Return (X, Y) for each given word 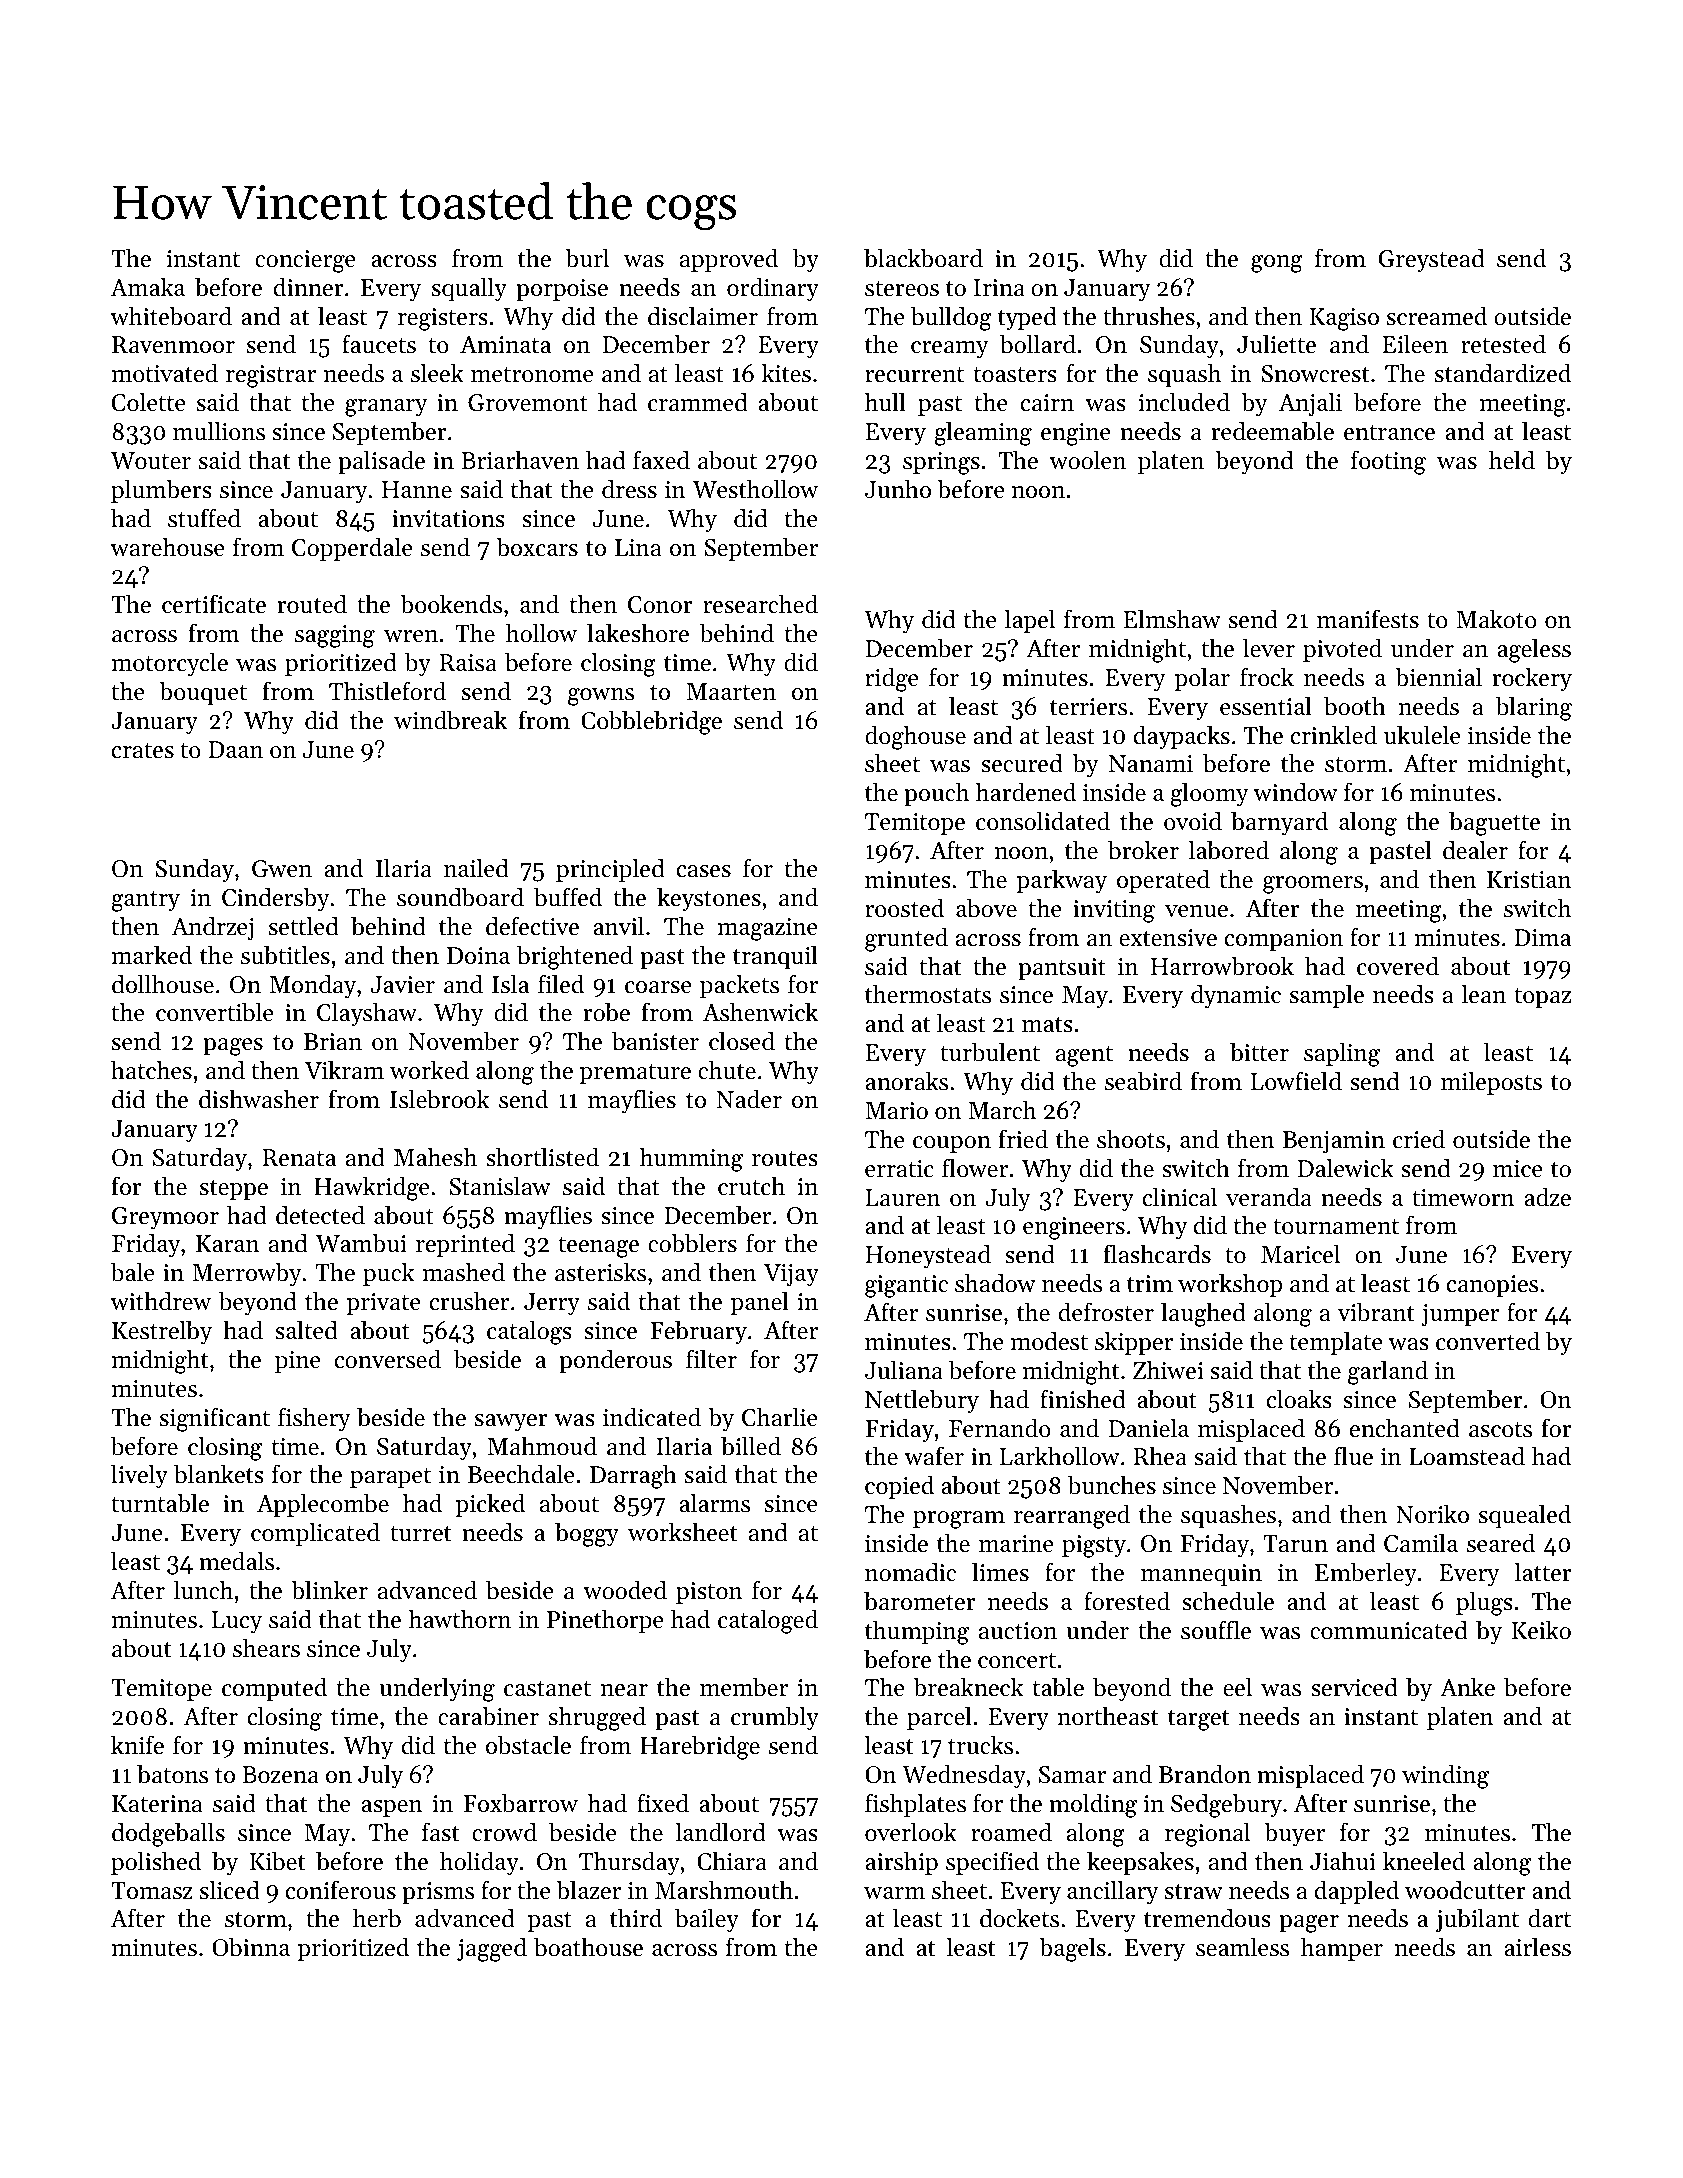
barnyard (1279, 823)
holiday (479, 1863)
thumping (917, 1632)
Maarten (731, 692)
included (1184, 402)
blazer (588, 1890)
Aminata (505, 345)
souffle (1216, 1630)
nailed (476, 868)
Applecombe (323, 1505)
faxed (661, 460)
